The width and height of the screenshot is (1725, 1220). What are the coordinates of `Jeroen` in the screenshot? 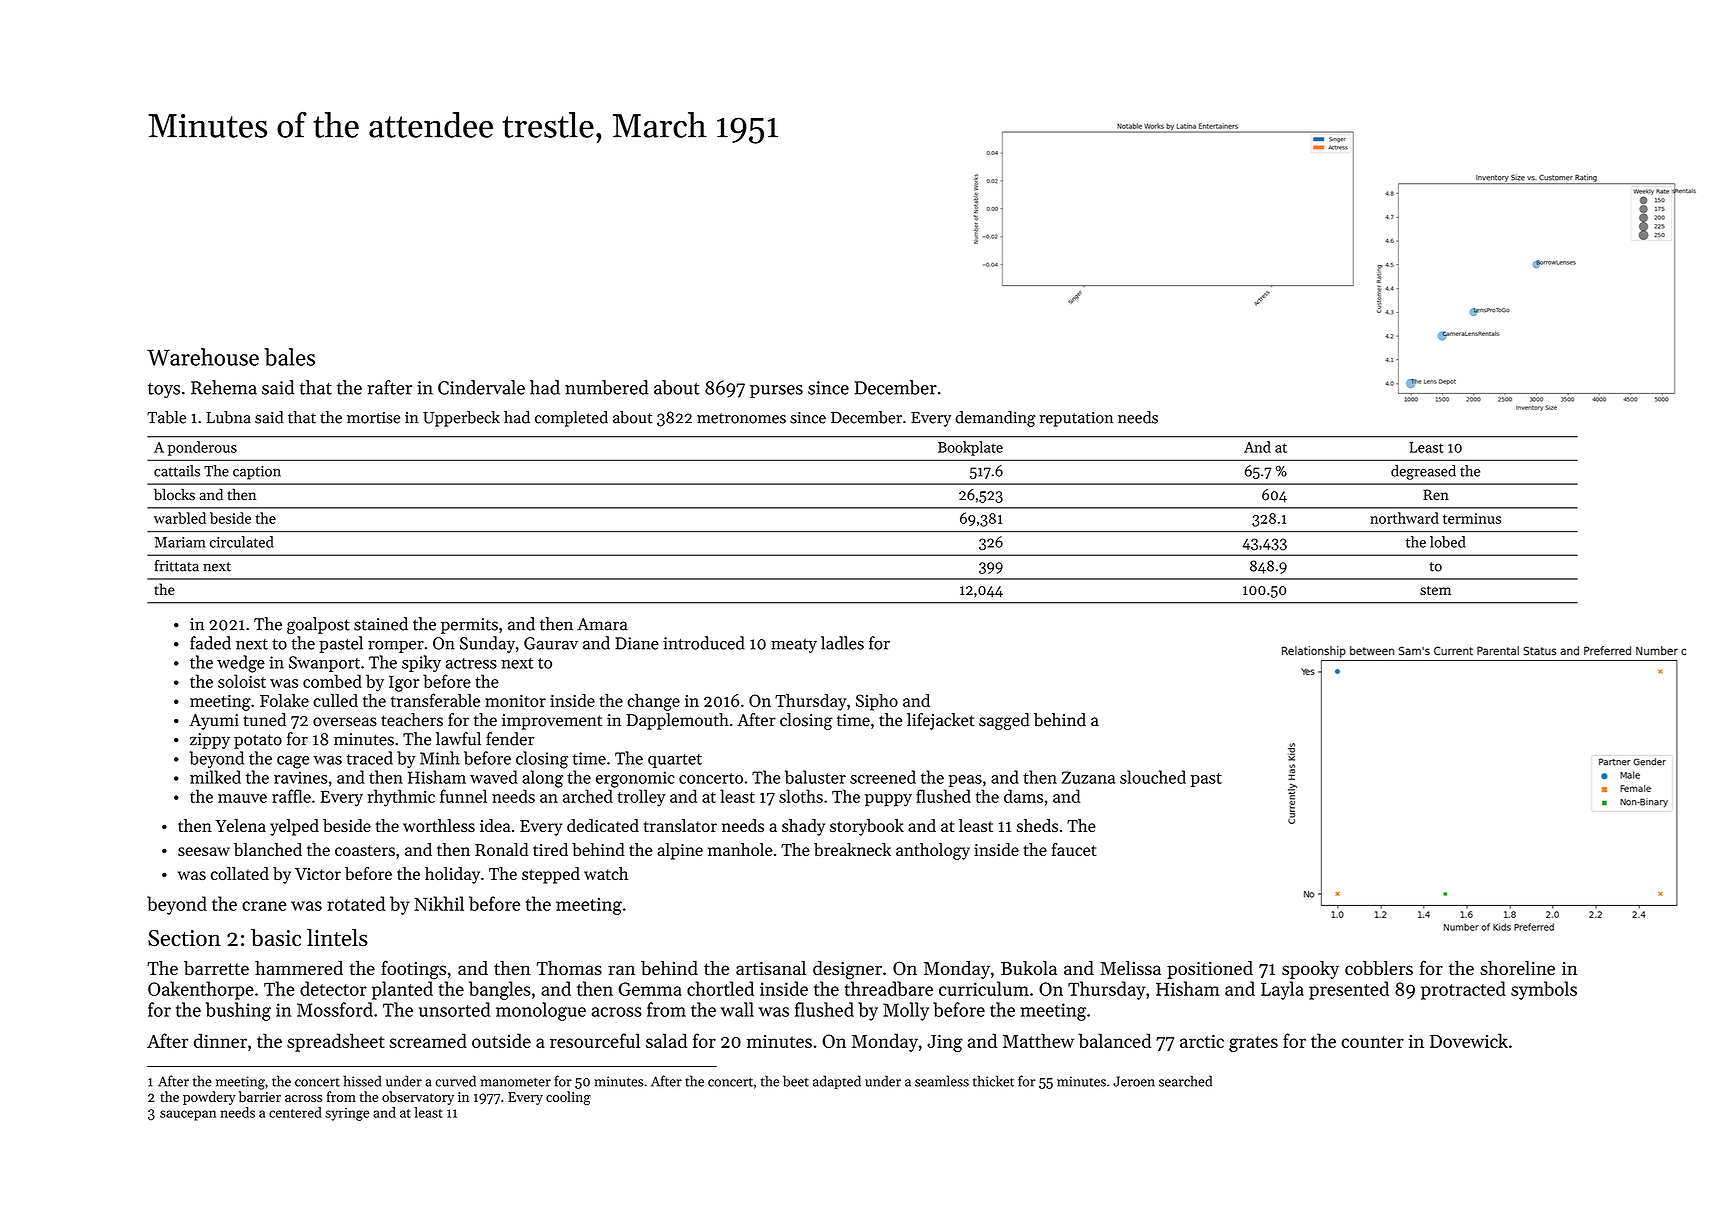 It's located at (1134, 1081).
